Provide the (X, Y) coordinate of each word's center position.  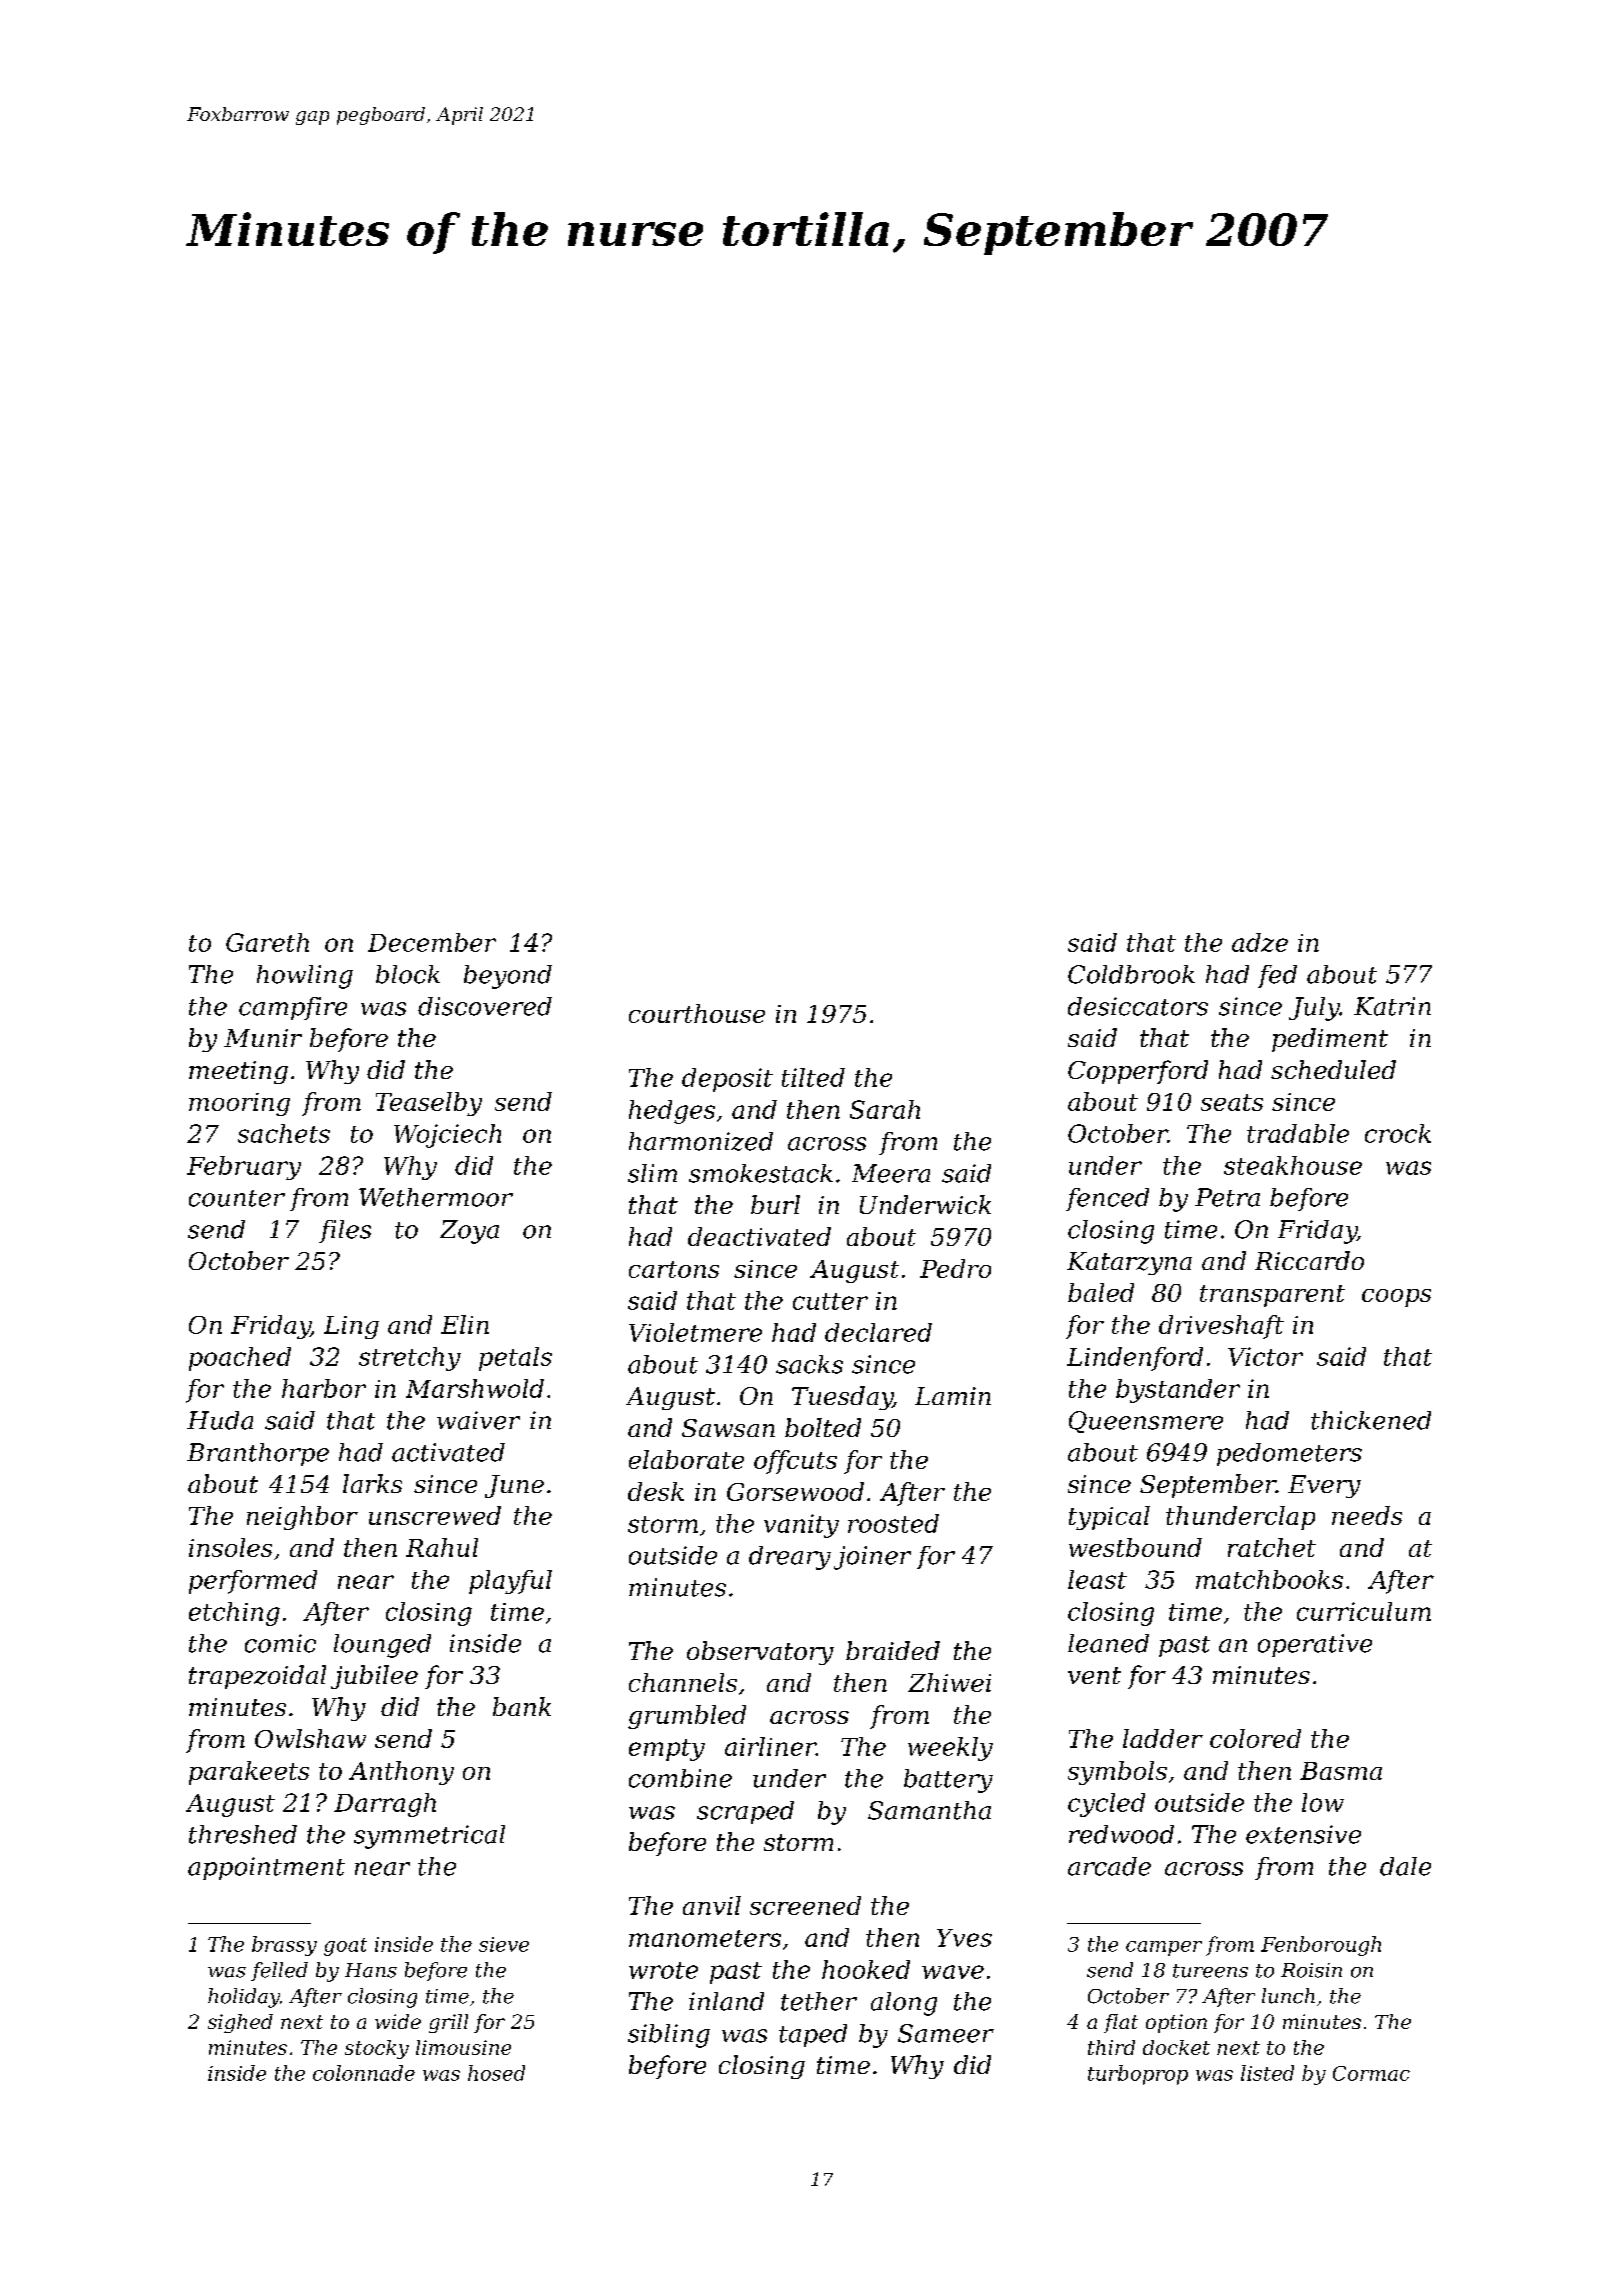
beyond (508, 977)
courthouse (697, 1013)
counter (237, 1198)
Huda (220, 1420)
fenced (1107, 1199)
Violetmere (695, 1332)
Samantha (929, 1810)
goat (345, 1947)
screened (805, 1905)
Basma (1341, 1771)
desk (656, 1491)
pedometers (1289, 1454)
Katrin (1392, 1006)
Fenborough (1321, 1946)
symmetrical (429, 1837)
